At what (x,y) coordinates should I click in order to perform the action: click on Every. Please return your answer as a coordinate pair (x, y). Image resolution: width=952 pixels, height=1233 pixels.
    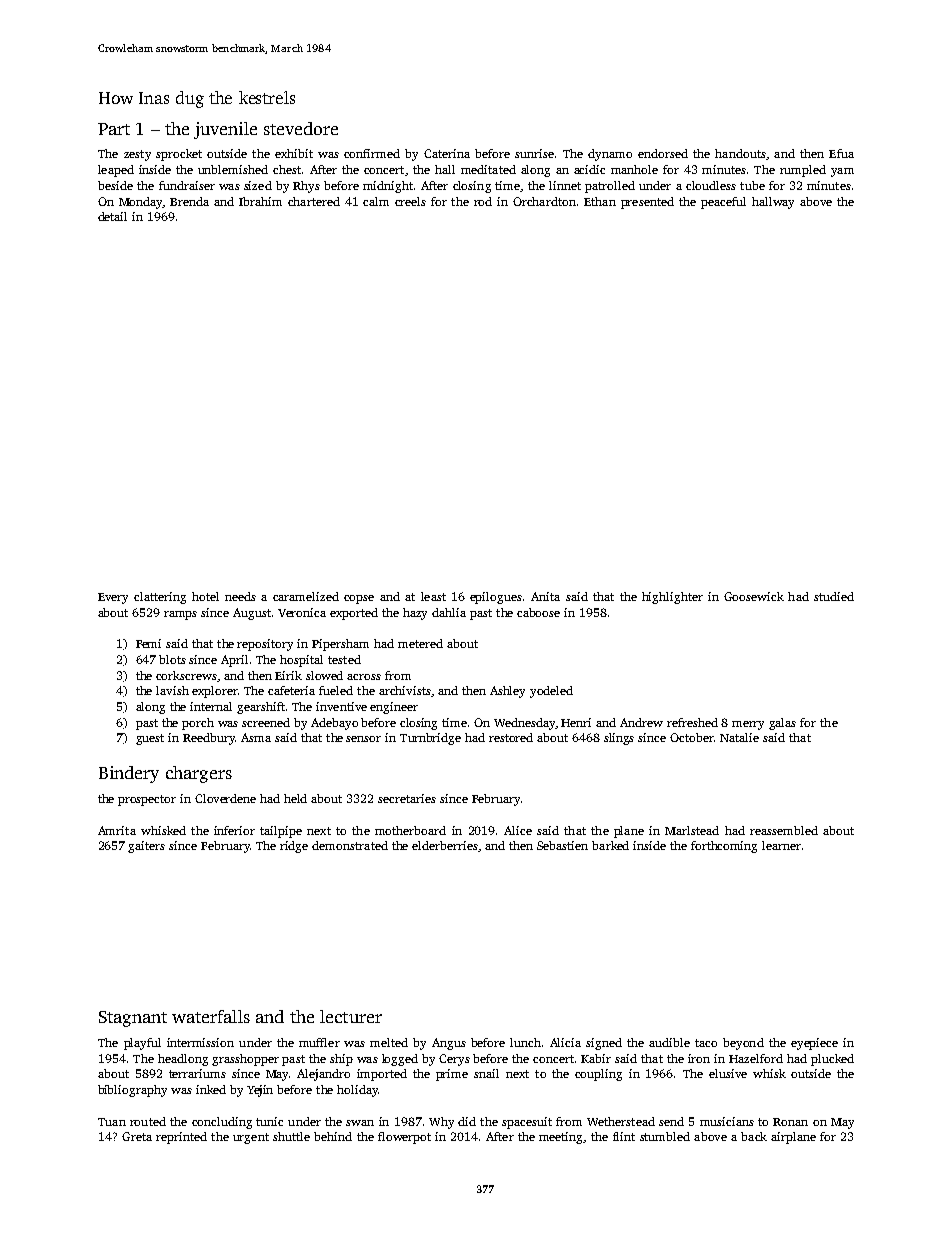
    Looking at the image, I should click on (113, 598).
